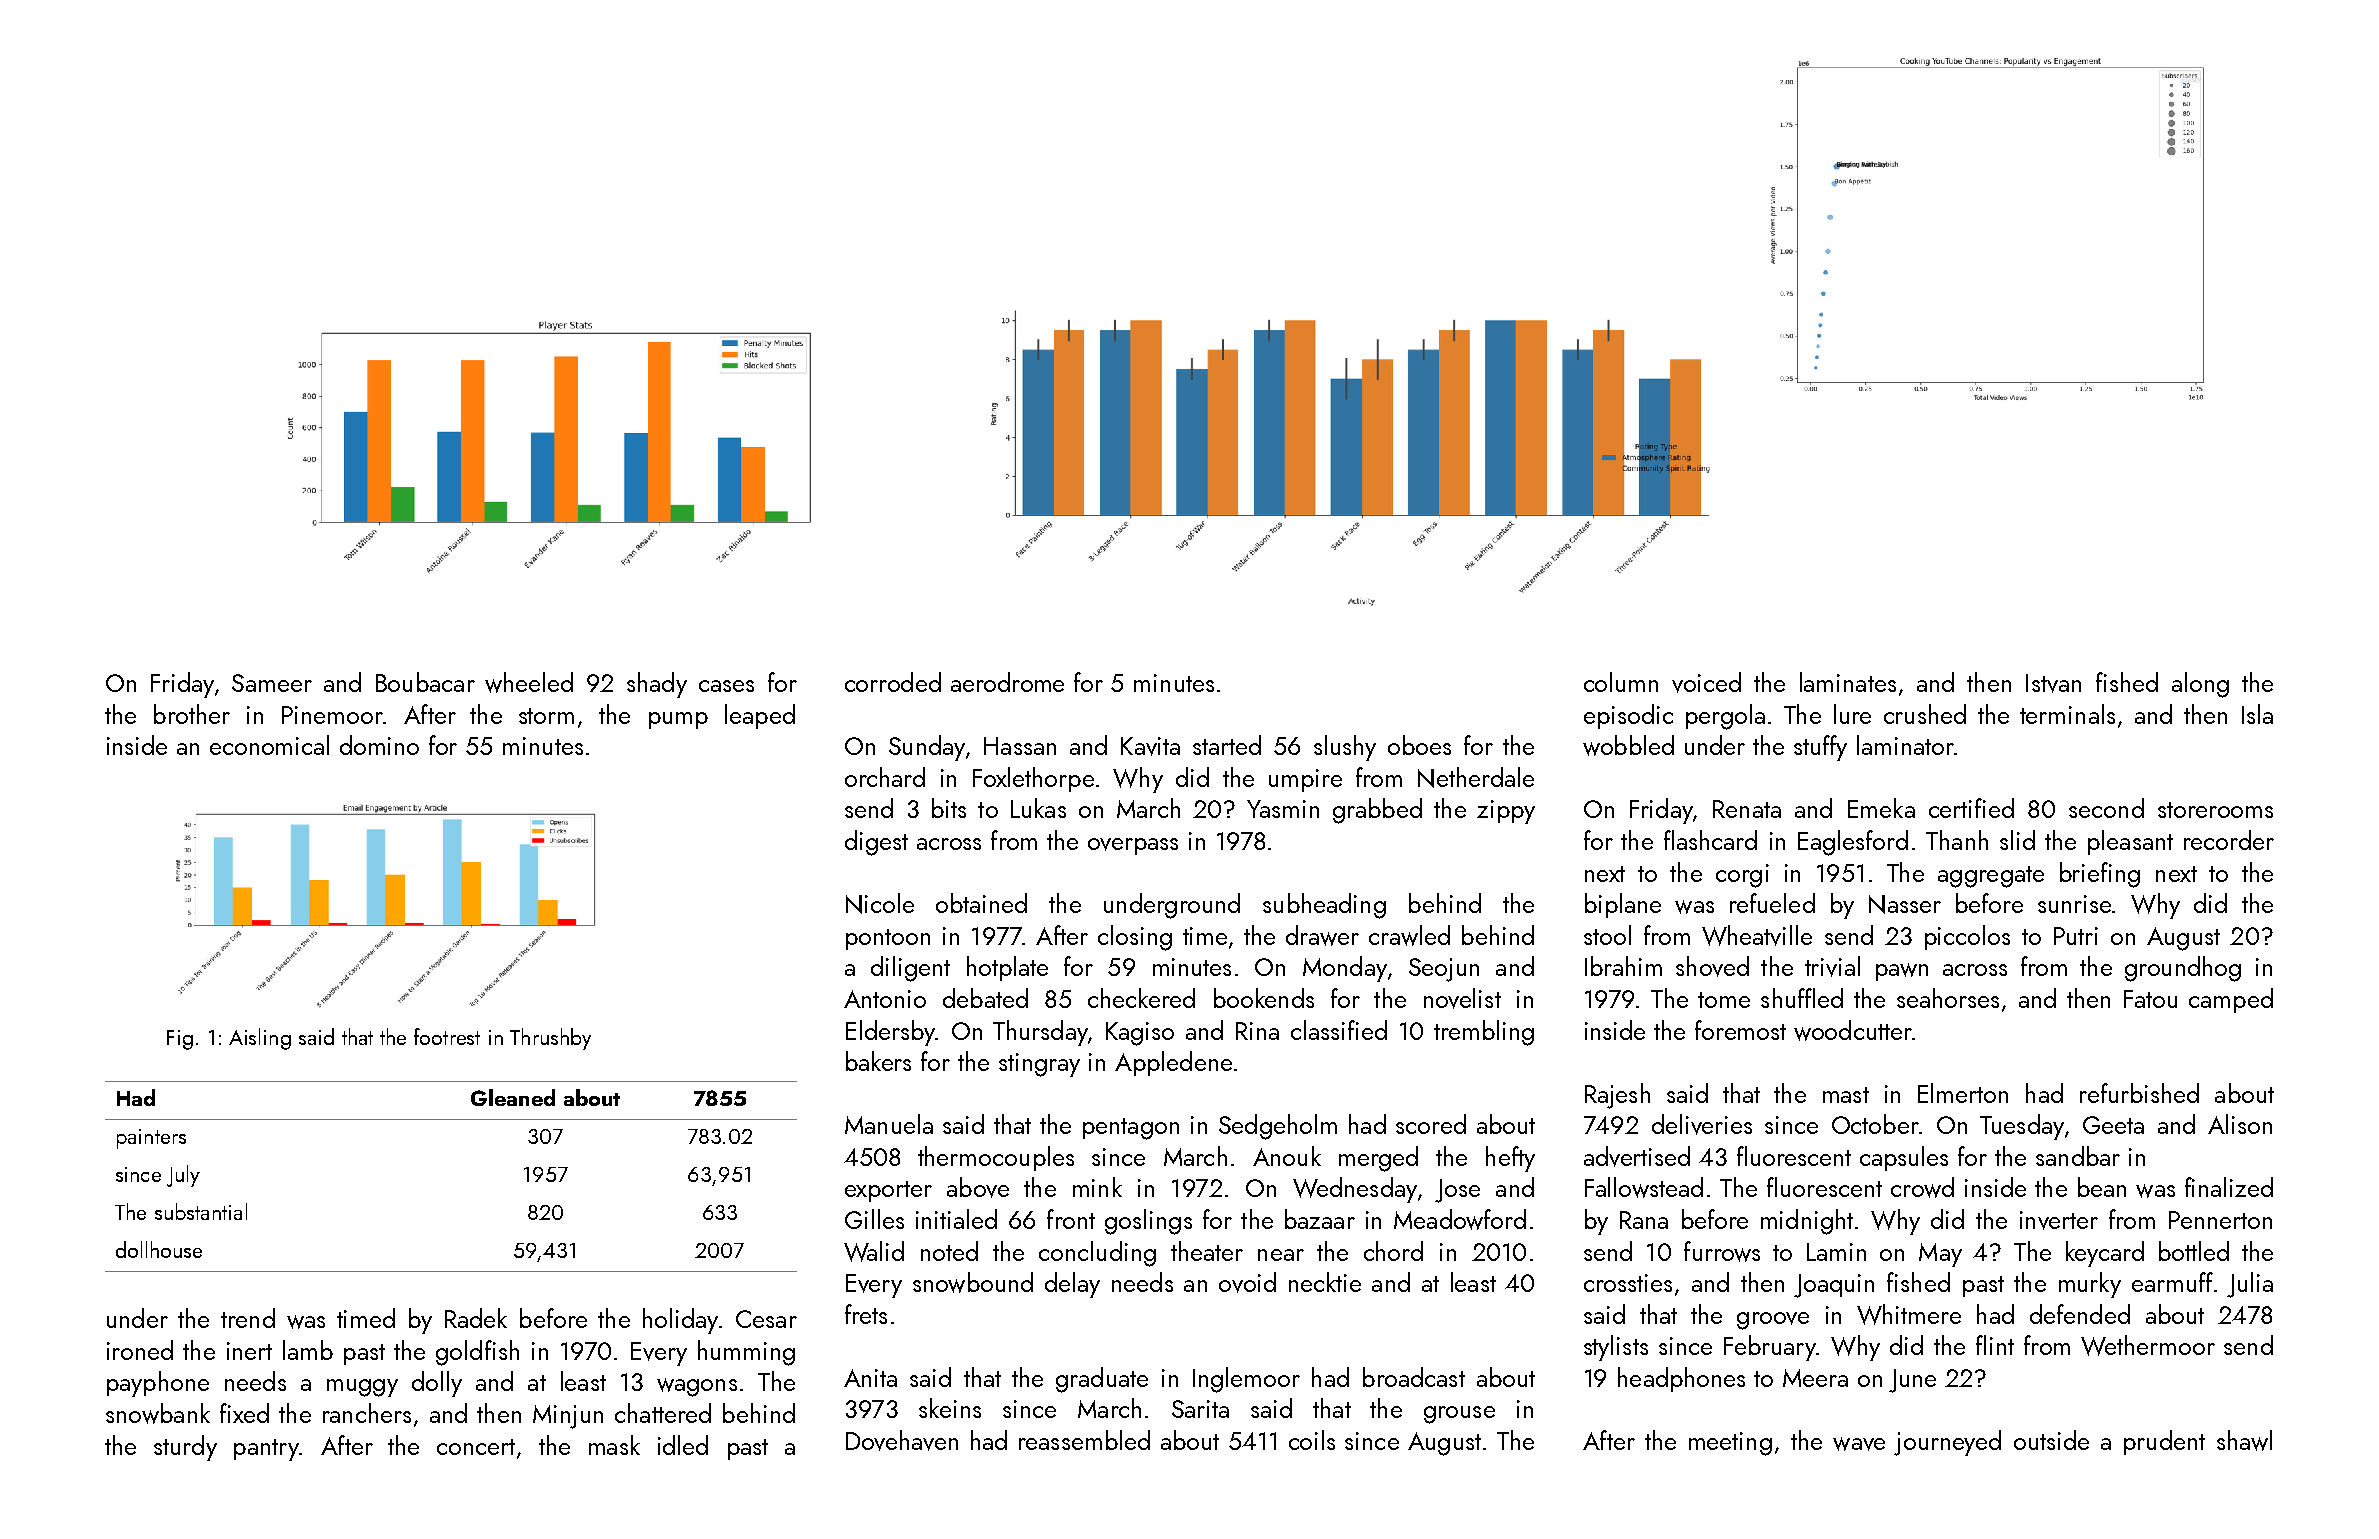 This screenshot has height=1539, width=2379. Describe the element at coordinates (1135, 938) in the screenshot. I see `closing` at that location.
